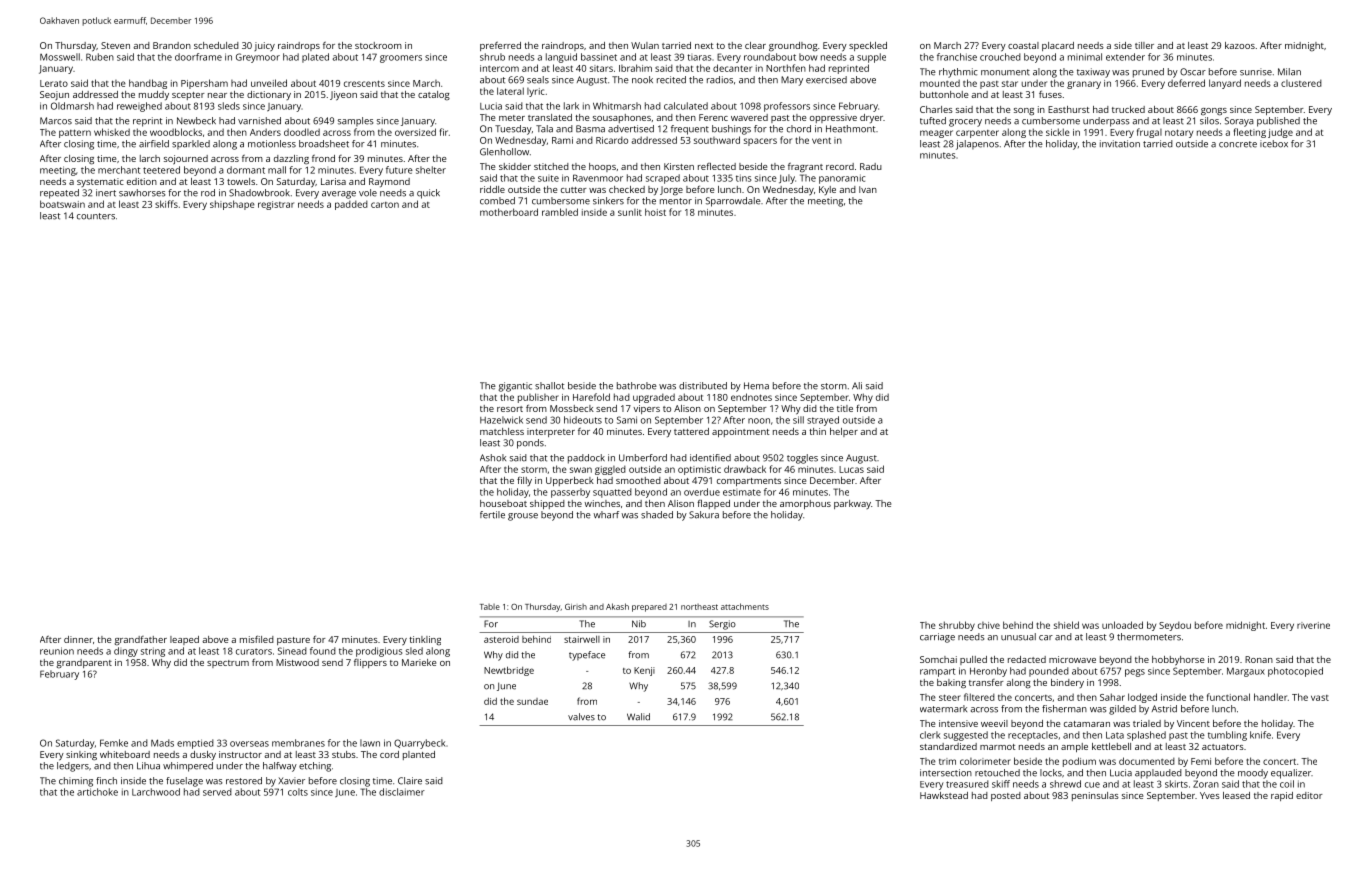 The image size is (1372, 887). What do you see at coordinates (1238, 144) in the page?
I see `concrete` at bounding box center [1238, 144].
